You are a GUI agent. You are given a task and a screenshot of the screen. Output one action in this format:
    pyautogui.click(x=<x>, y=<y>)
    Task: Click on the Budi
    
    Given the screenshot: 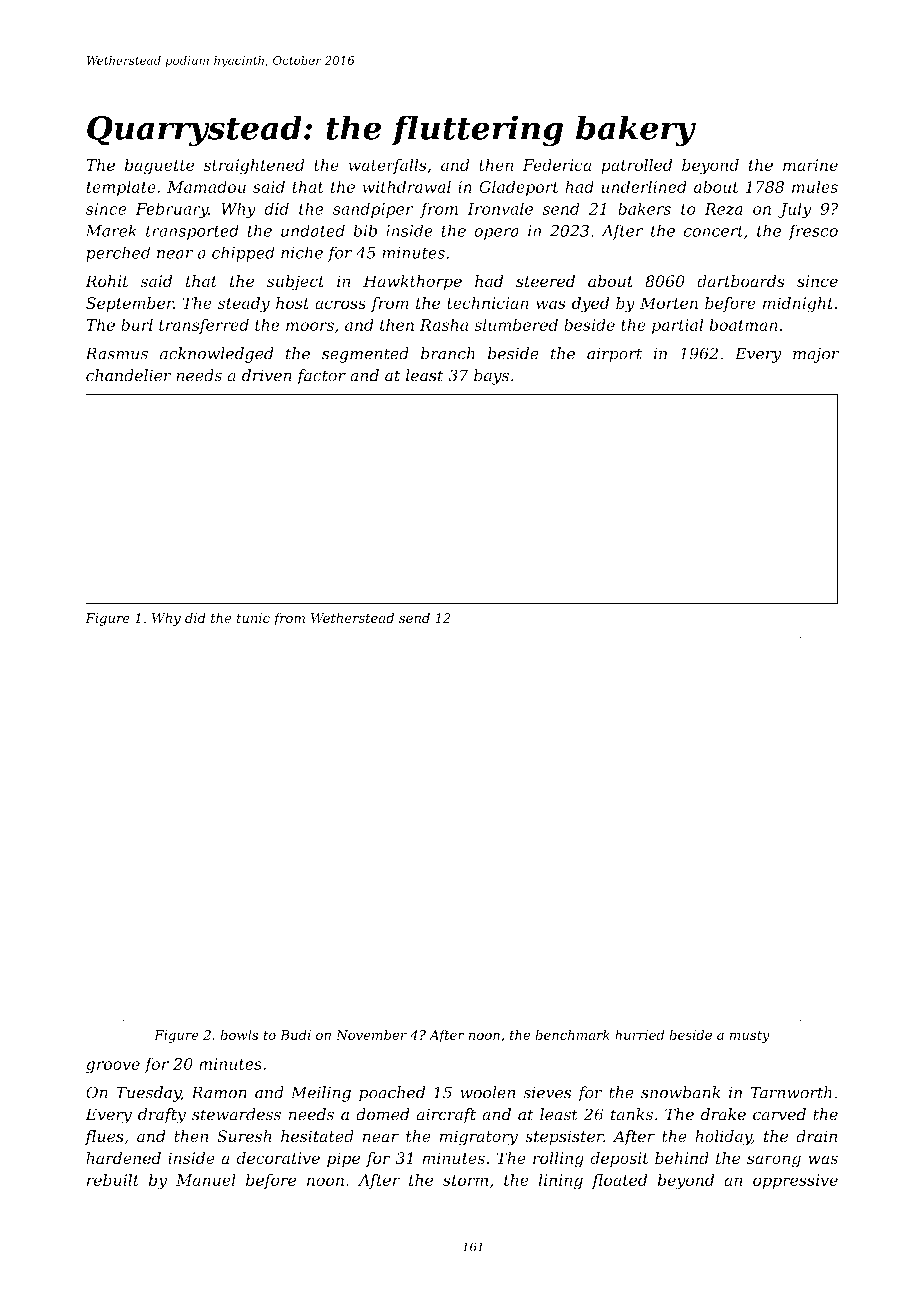 What is the action you would take?
    pyautogui.click(x=295, y=1034)
